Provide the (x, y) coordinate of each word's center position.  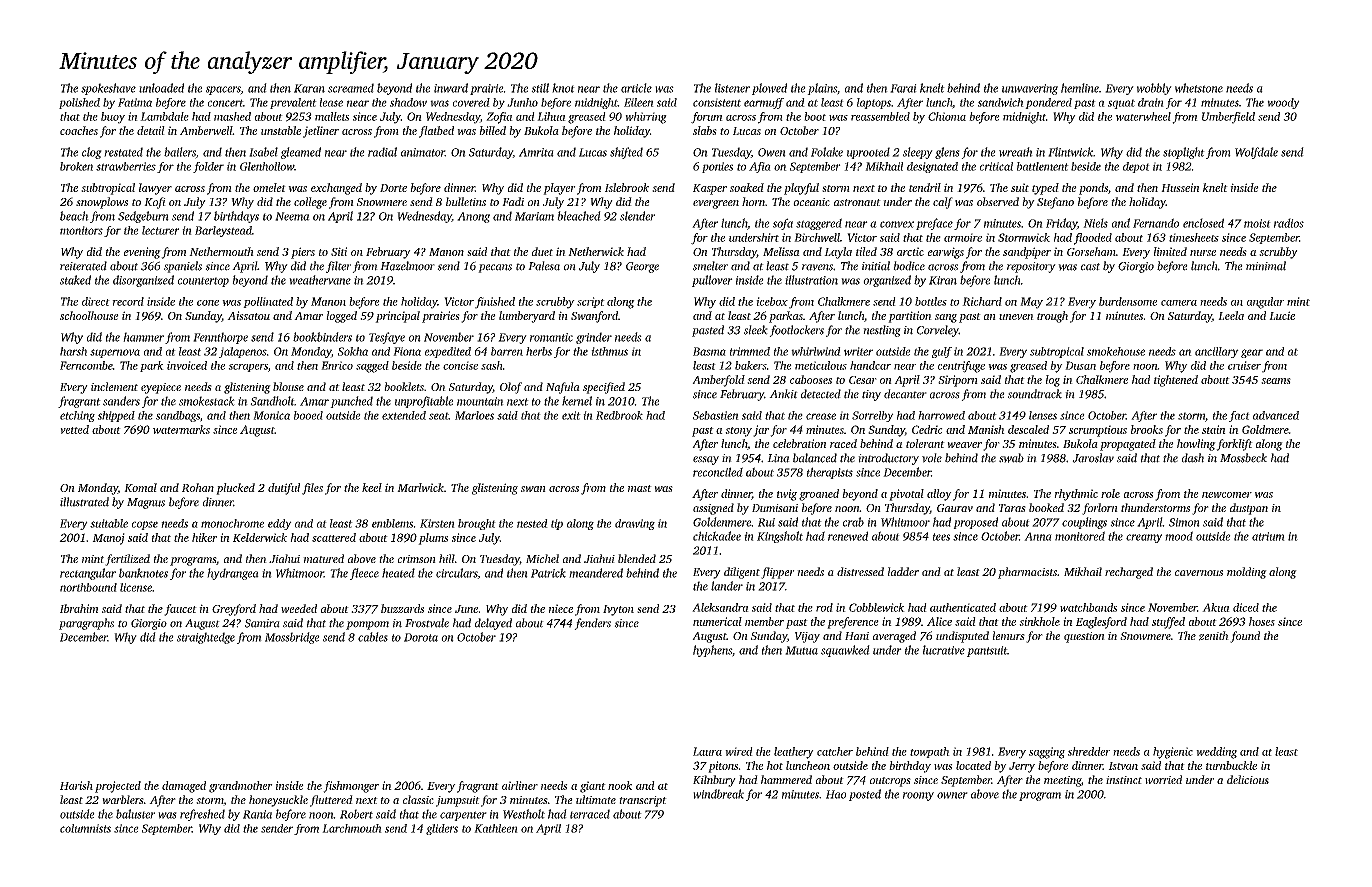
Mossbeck (1243, 458)
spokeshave (108, 89)
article (636, 88)
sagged (372, 367)
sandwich (1001, 102)
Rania (257, 814)
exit (571, 415)
